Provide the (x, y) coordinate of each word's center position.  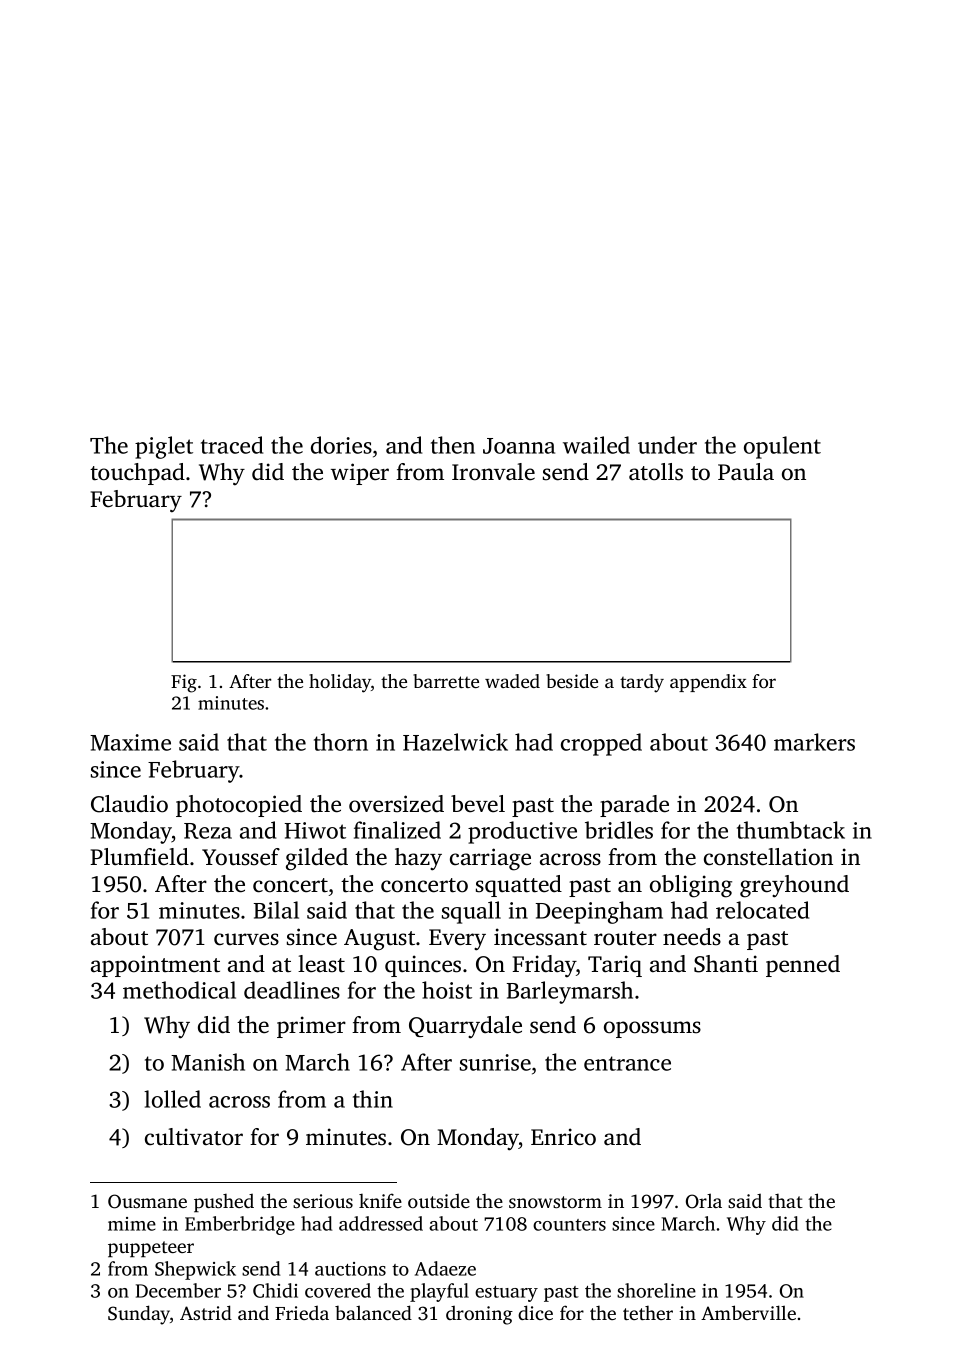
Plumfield (139, 857)
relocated (762, 910)
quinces (423, 966)
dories (341, 445)
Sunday (139, 1315)
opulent (782, 447)
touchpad (137, 474)
